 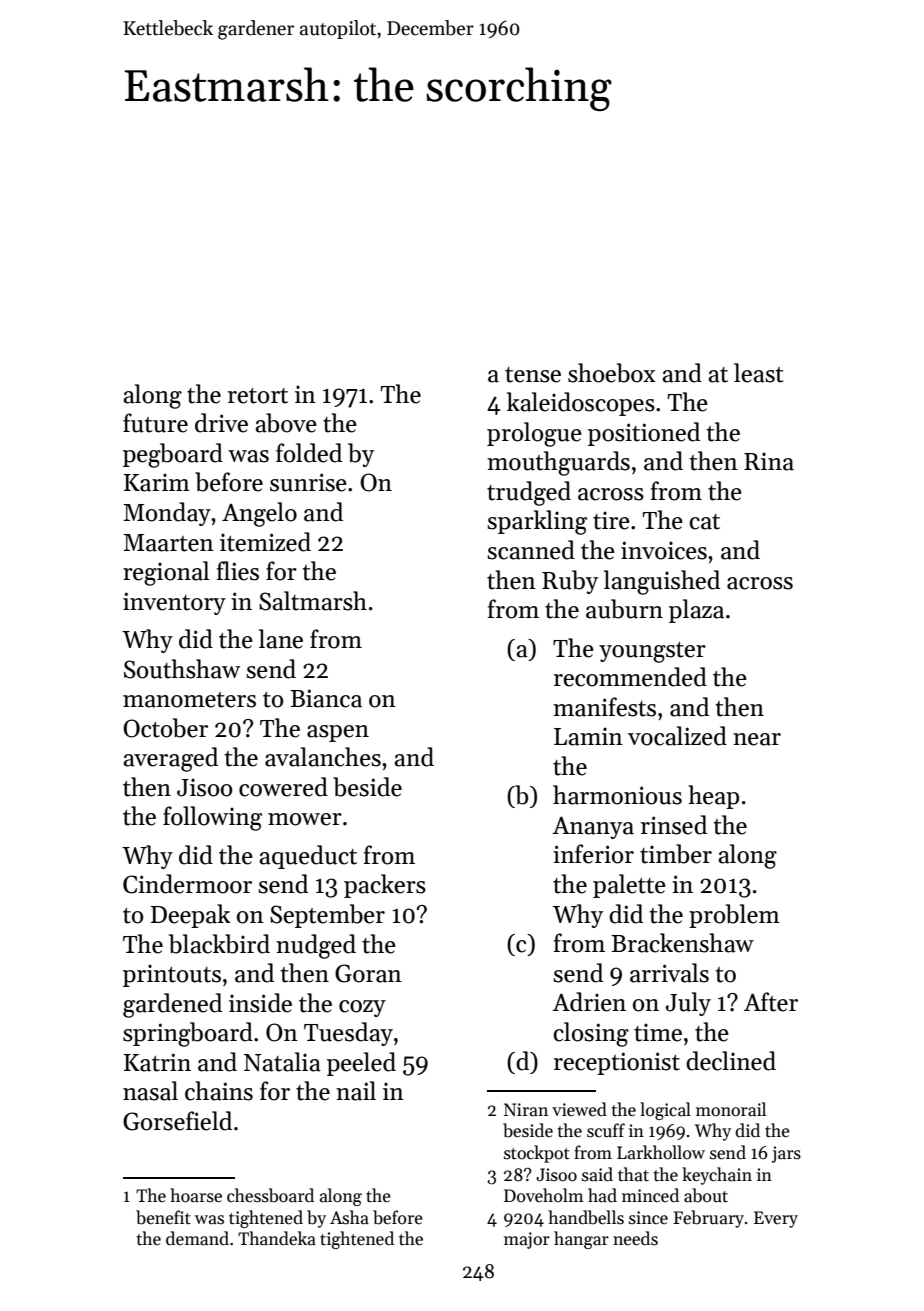 What do you see at coordinates (258, 396) in the screenshot?
I see `retort` at bounding box center [258, 396].
